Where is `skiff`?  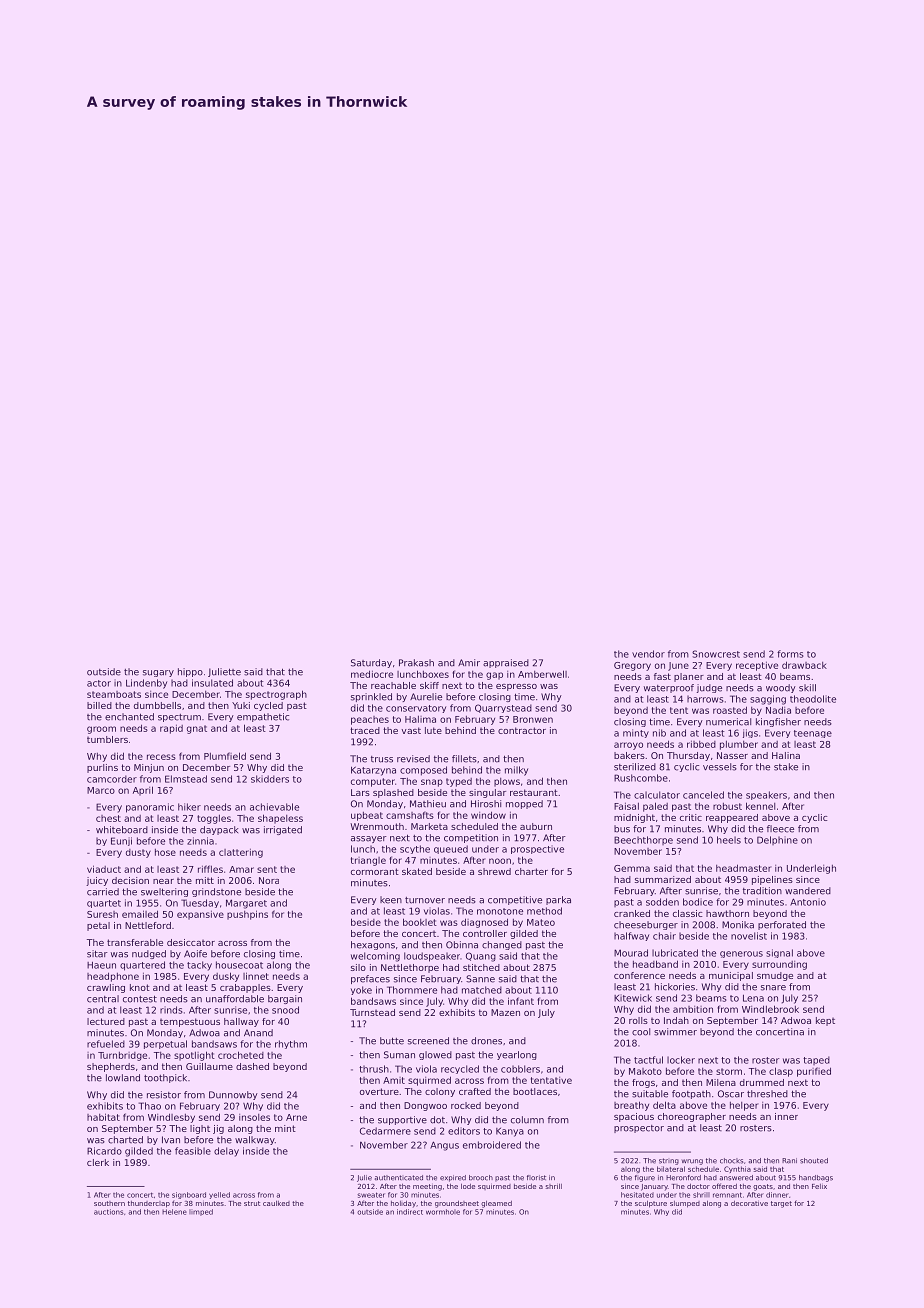
skiff is located at coordinates (429, 685).
